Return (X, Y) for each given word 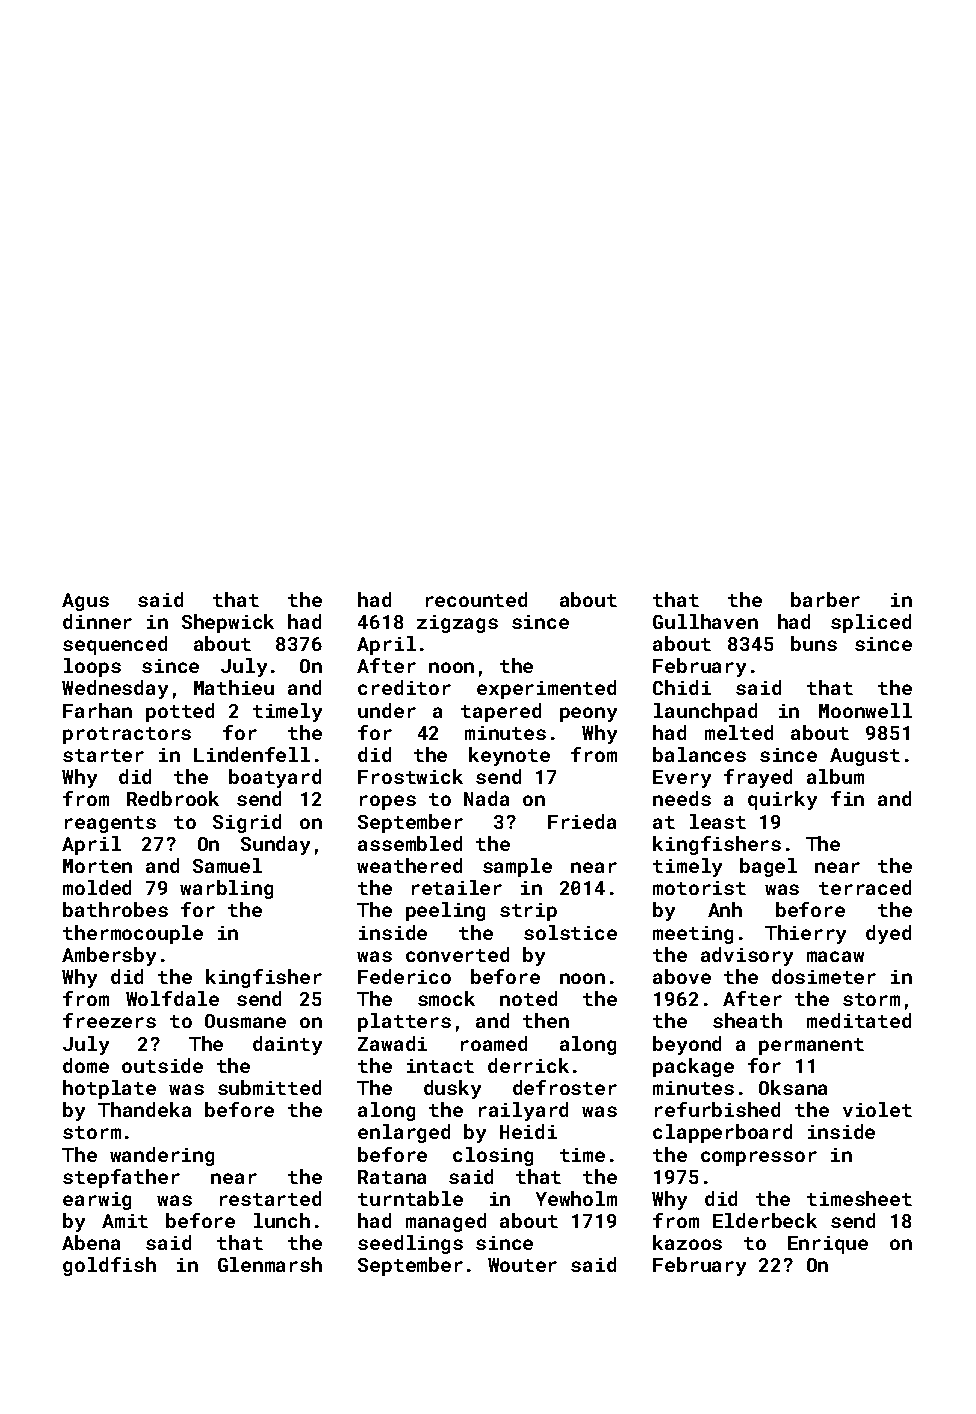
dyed (888, 934)
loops (92, 667)
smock (446, 998)
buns (814, 643)
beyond (687, 1045)
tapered (501, 712)
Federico (404, 976)
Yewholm (576, 1198)
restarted (270, 1198)
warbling (226, 889)
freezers (109, 1020)
